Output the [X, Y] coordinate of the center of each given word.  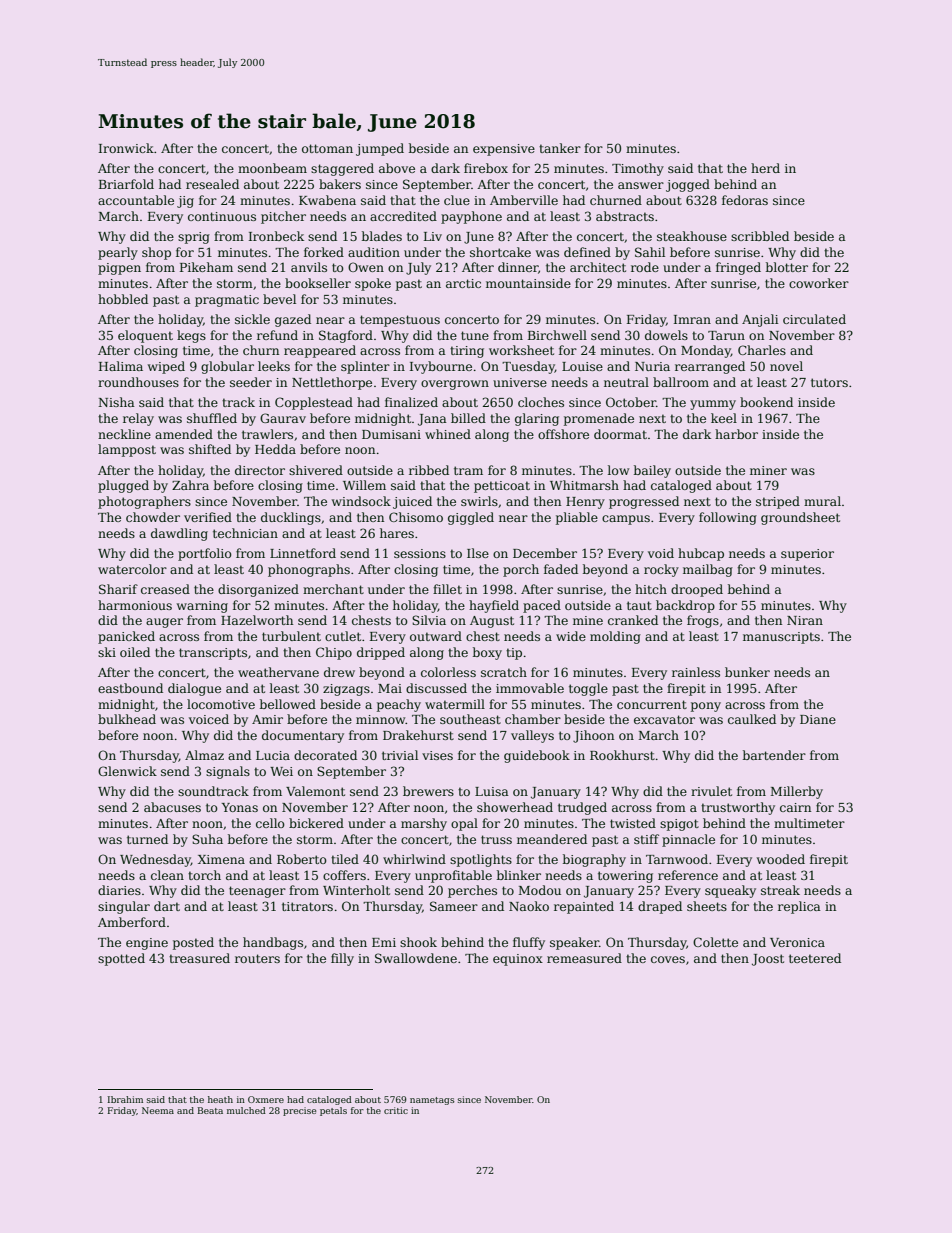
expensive [504, 150]
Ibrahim [125, 1099]
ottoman [327, 148]
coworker [819, 283]
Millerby [797, 792]
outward [436, 636]
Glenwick [127, 771]
